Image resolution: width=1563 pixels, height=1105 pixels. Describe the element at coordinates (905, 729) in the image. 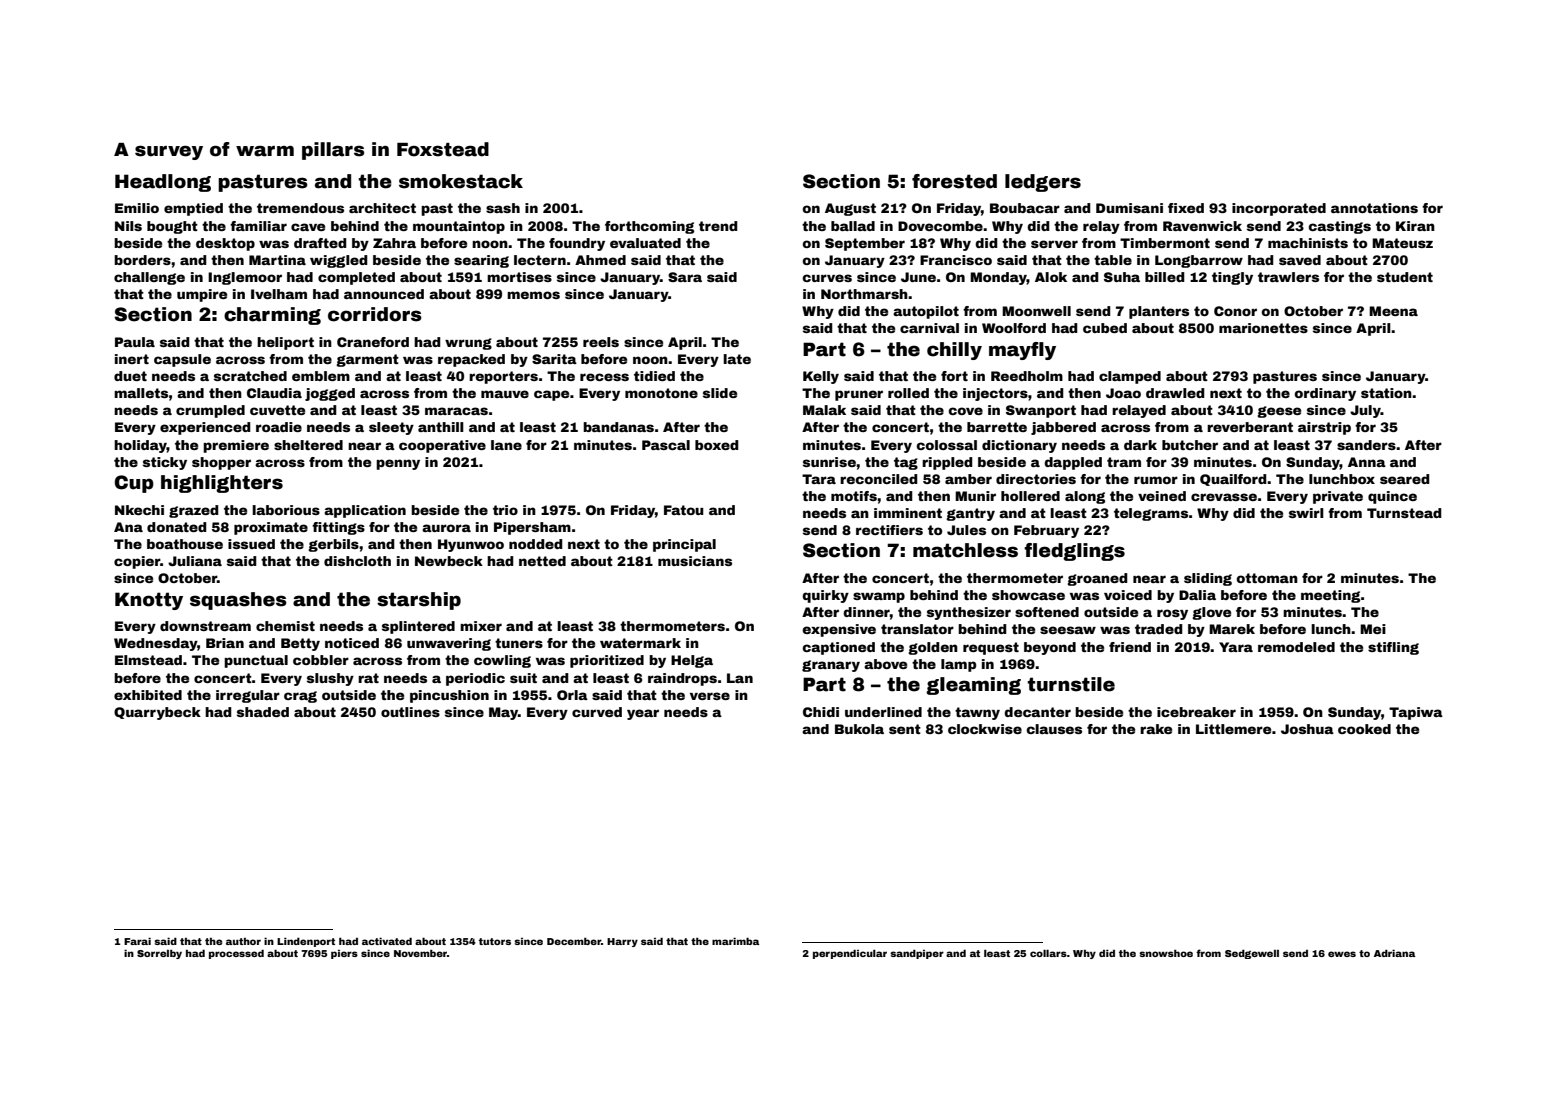

I see `sent` at that location.
